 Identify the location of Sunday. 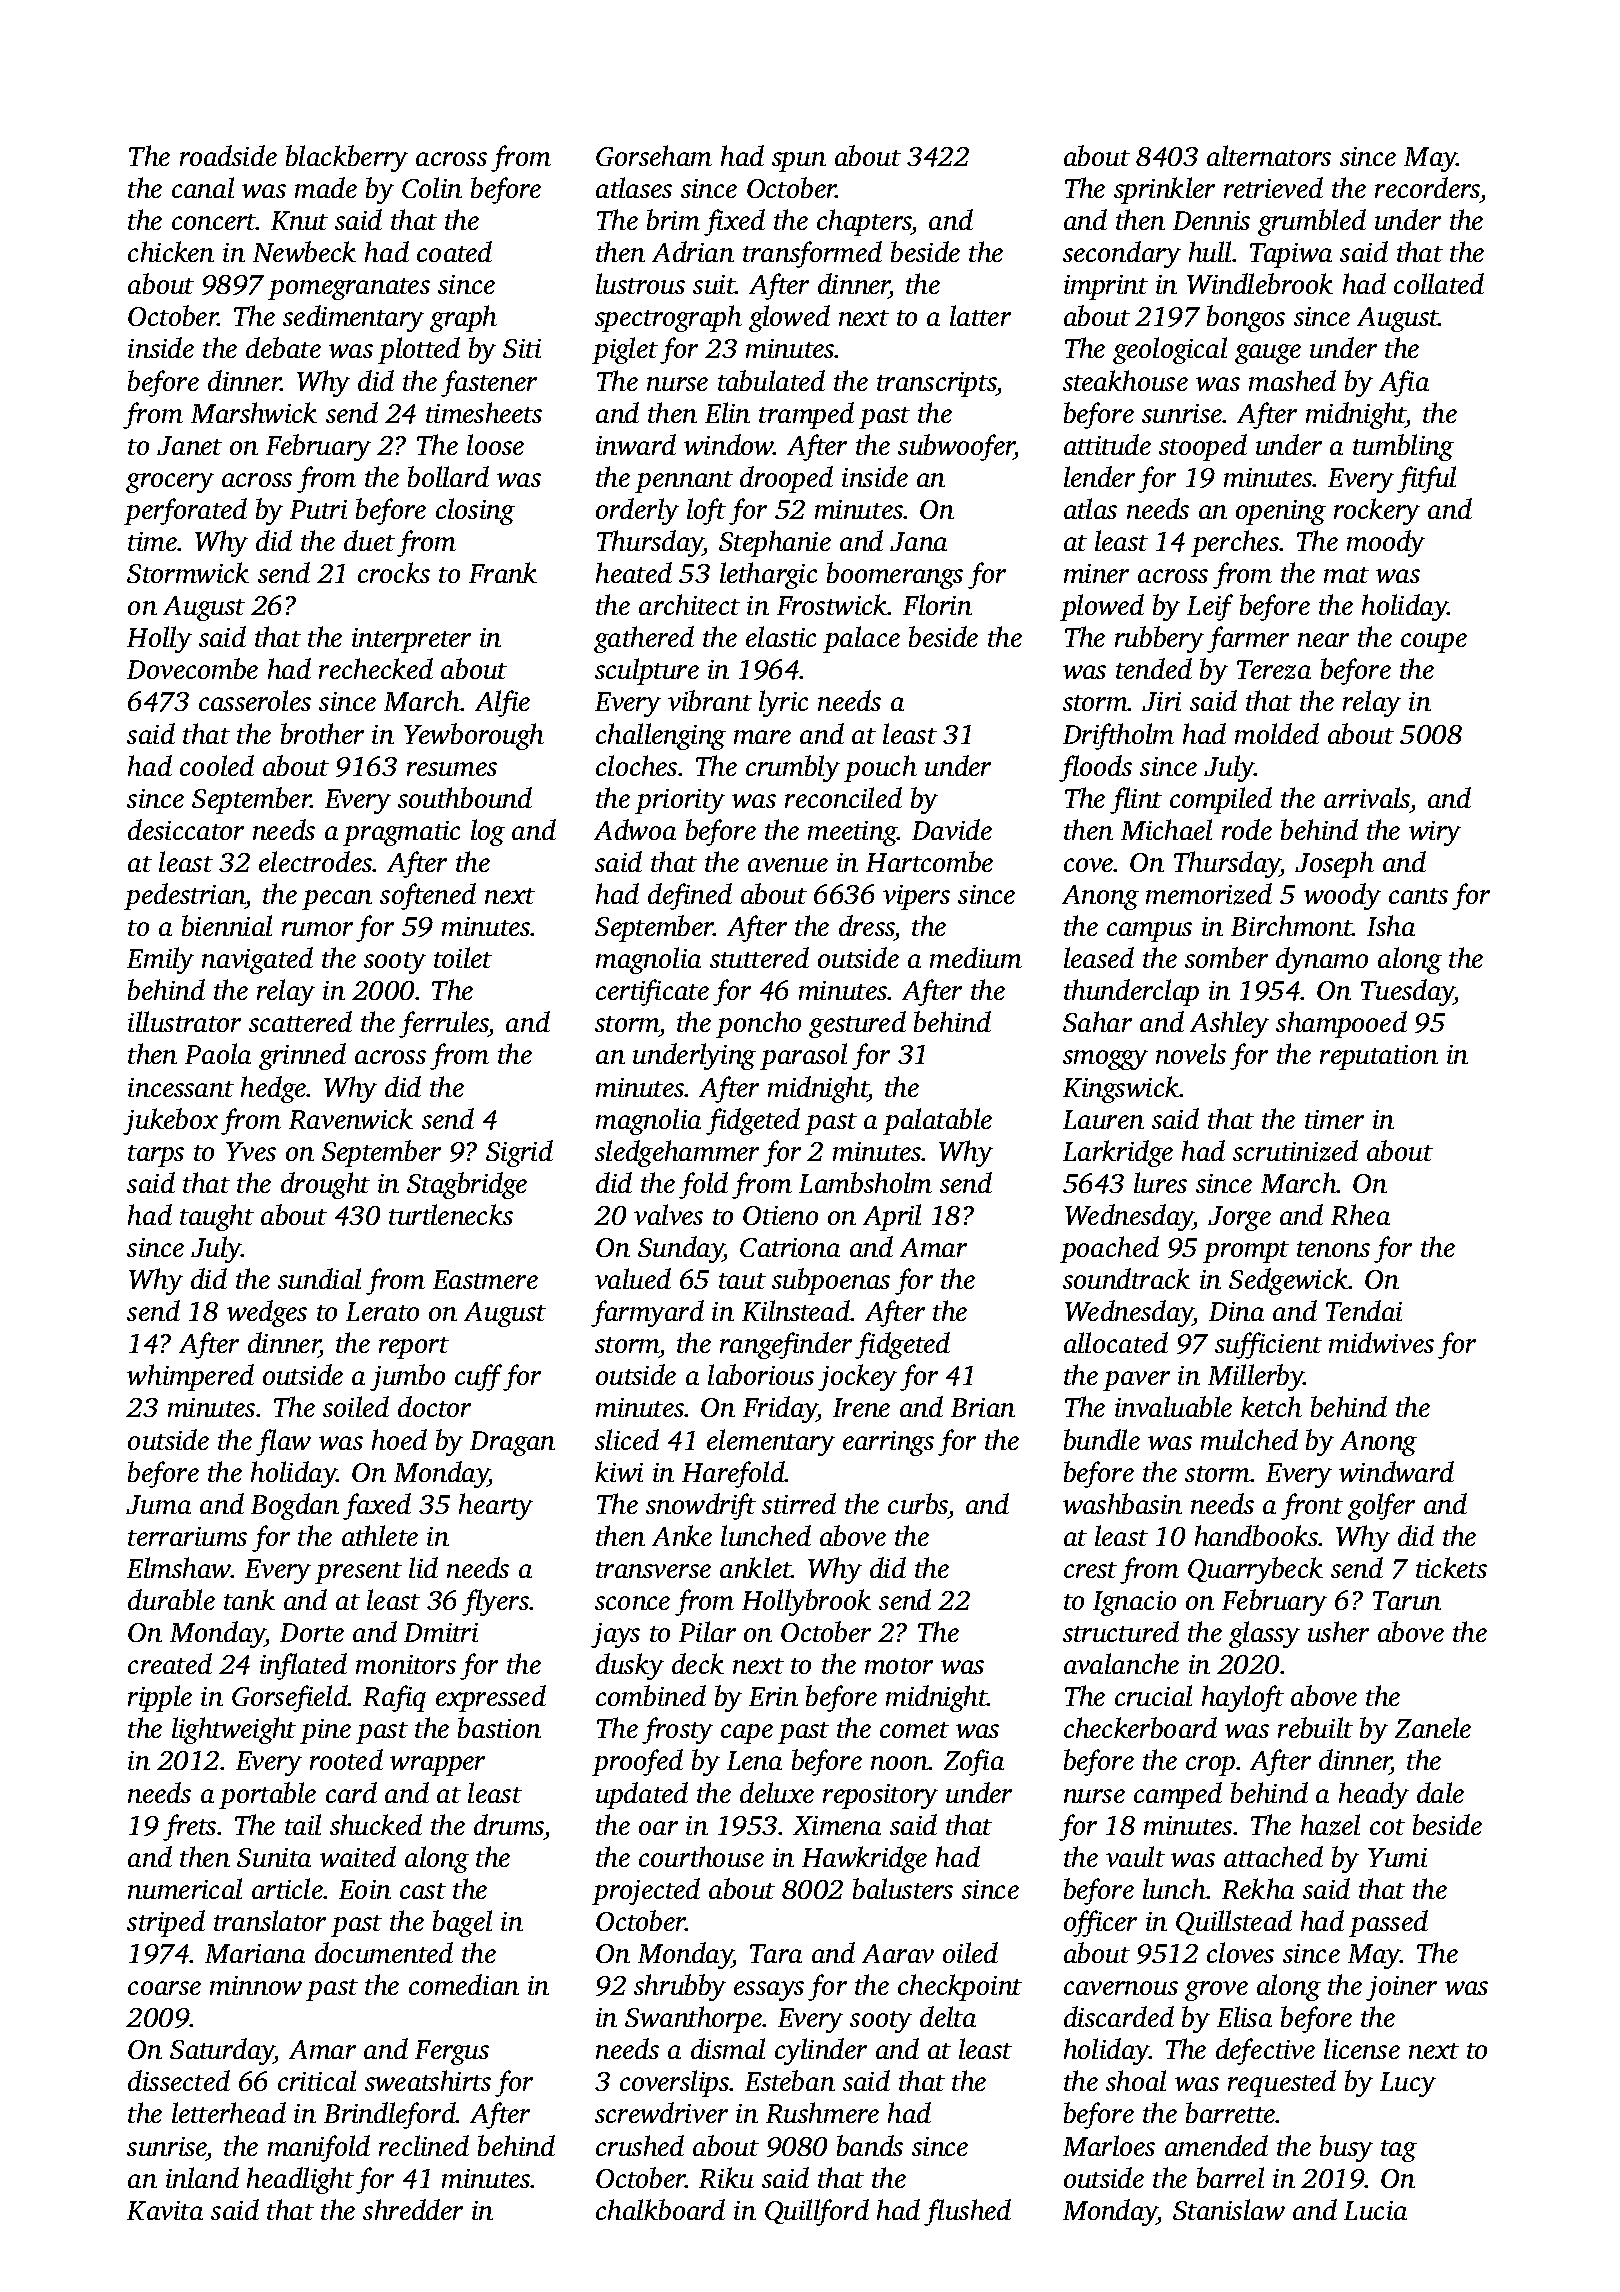
(681, 1249).
